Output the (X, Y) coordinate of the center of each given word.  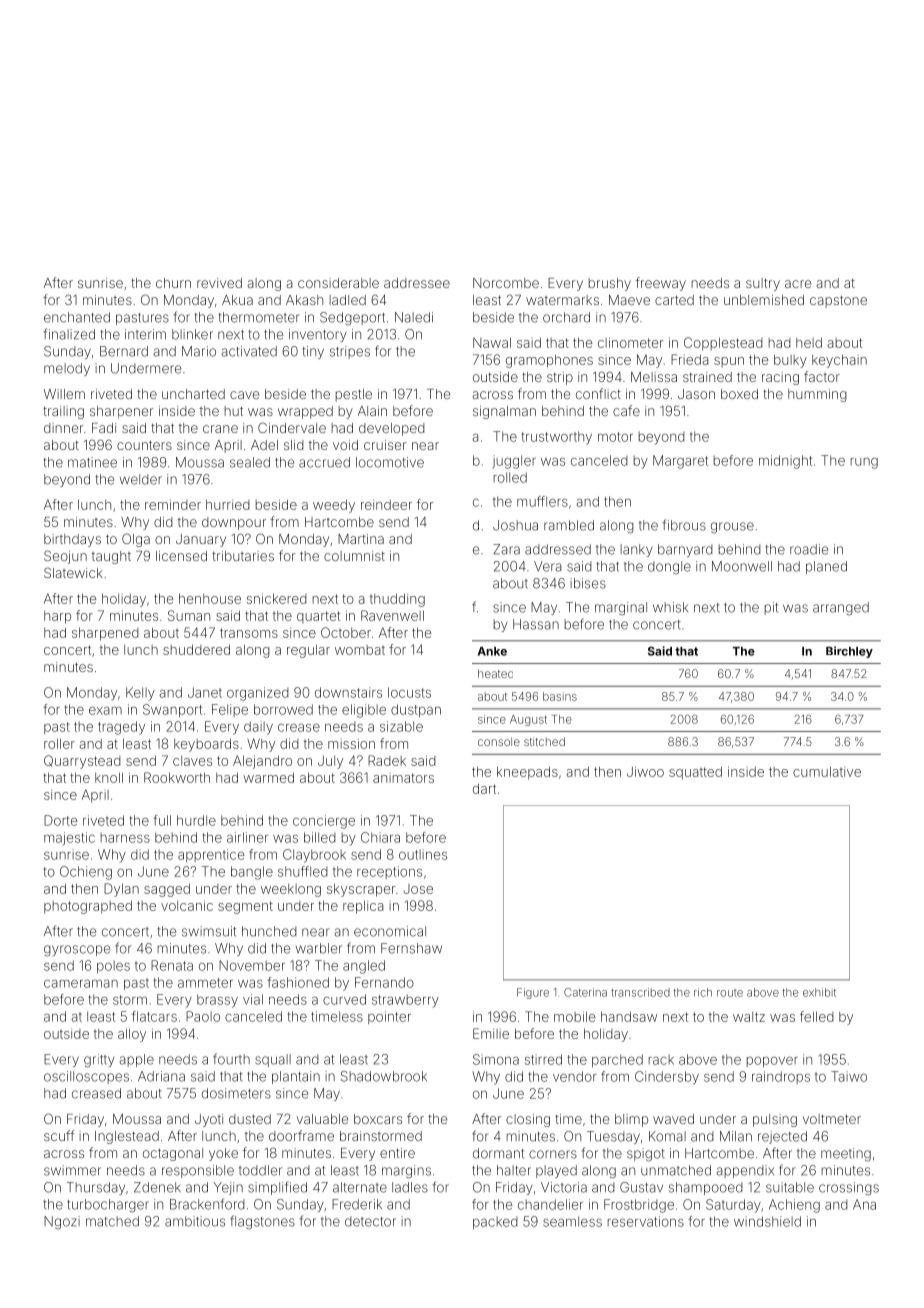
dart (484, 788)
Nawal (492, 342)
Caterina (585, 992)
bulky (790, 361)
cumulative (827, 771)
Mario (199, 351)
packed (495, 1222)
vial (253, 999)
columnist (354, 556)
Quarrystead (82, 762)
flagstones (262, 1222)
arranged (841, 608)
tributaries (243, 556)
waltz (749, 1017)
